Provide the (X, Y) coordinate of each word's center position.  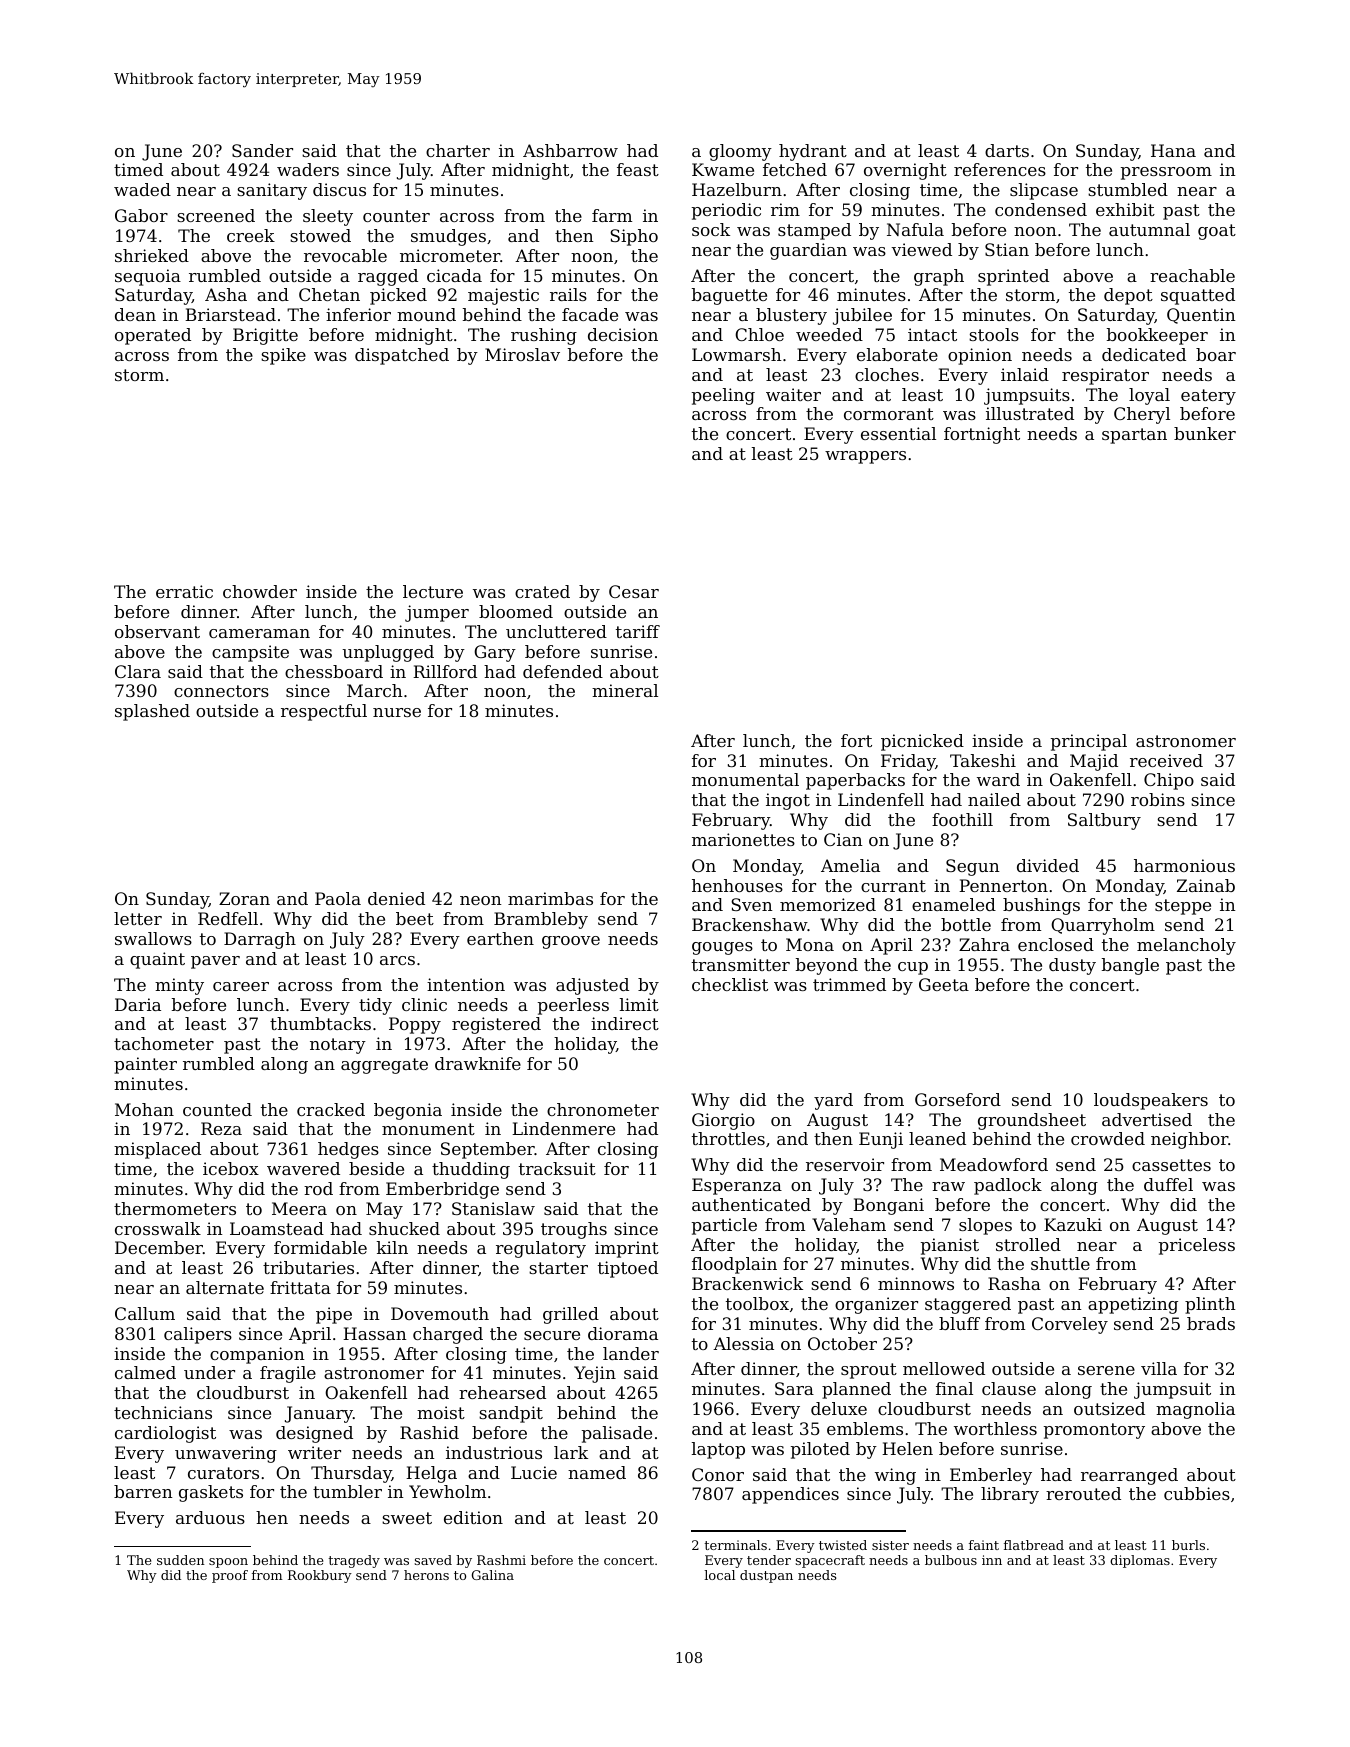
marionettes (743, 839)
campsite (250, 653)
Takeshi (983, 760)
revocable (345, 255)
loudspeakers (1151, 1101)
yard (833, 1101)
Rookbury (320, 1576)
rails (568, 294)
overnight (905, 171)
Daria (138, 1004)
